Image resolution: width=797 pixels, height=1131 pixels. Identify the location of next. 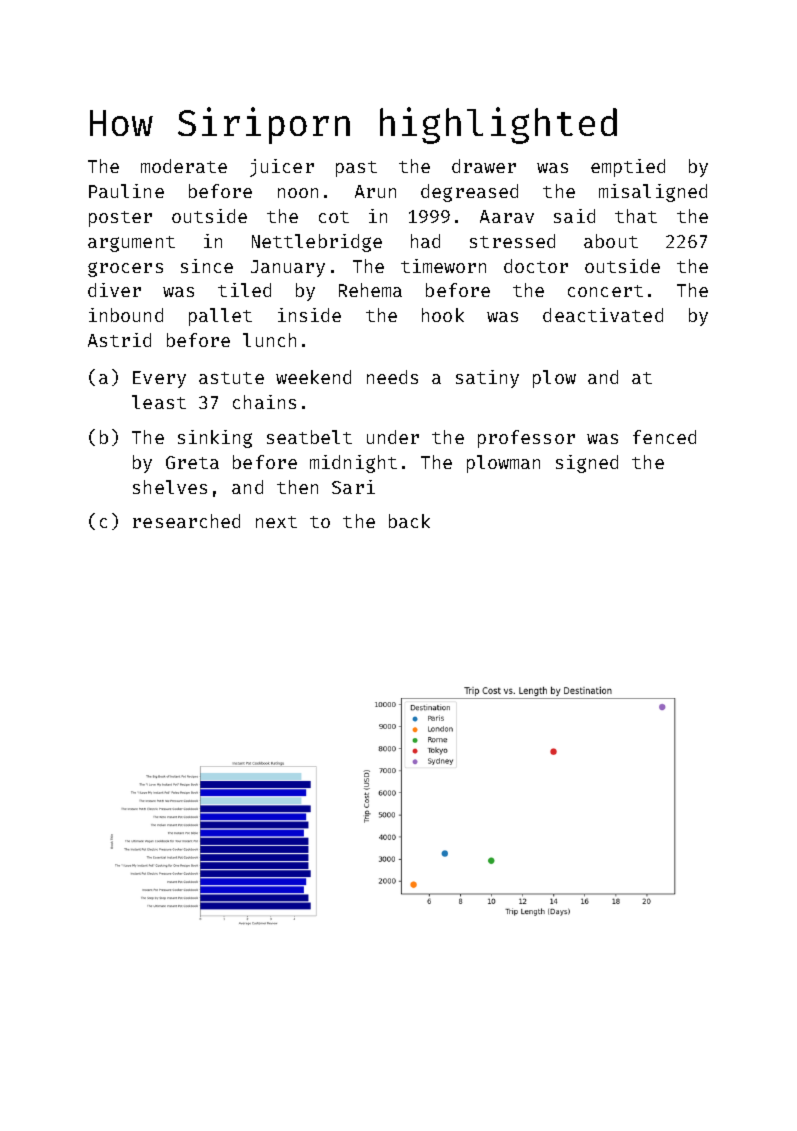
(276, 522).
